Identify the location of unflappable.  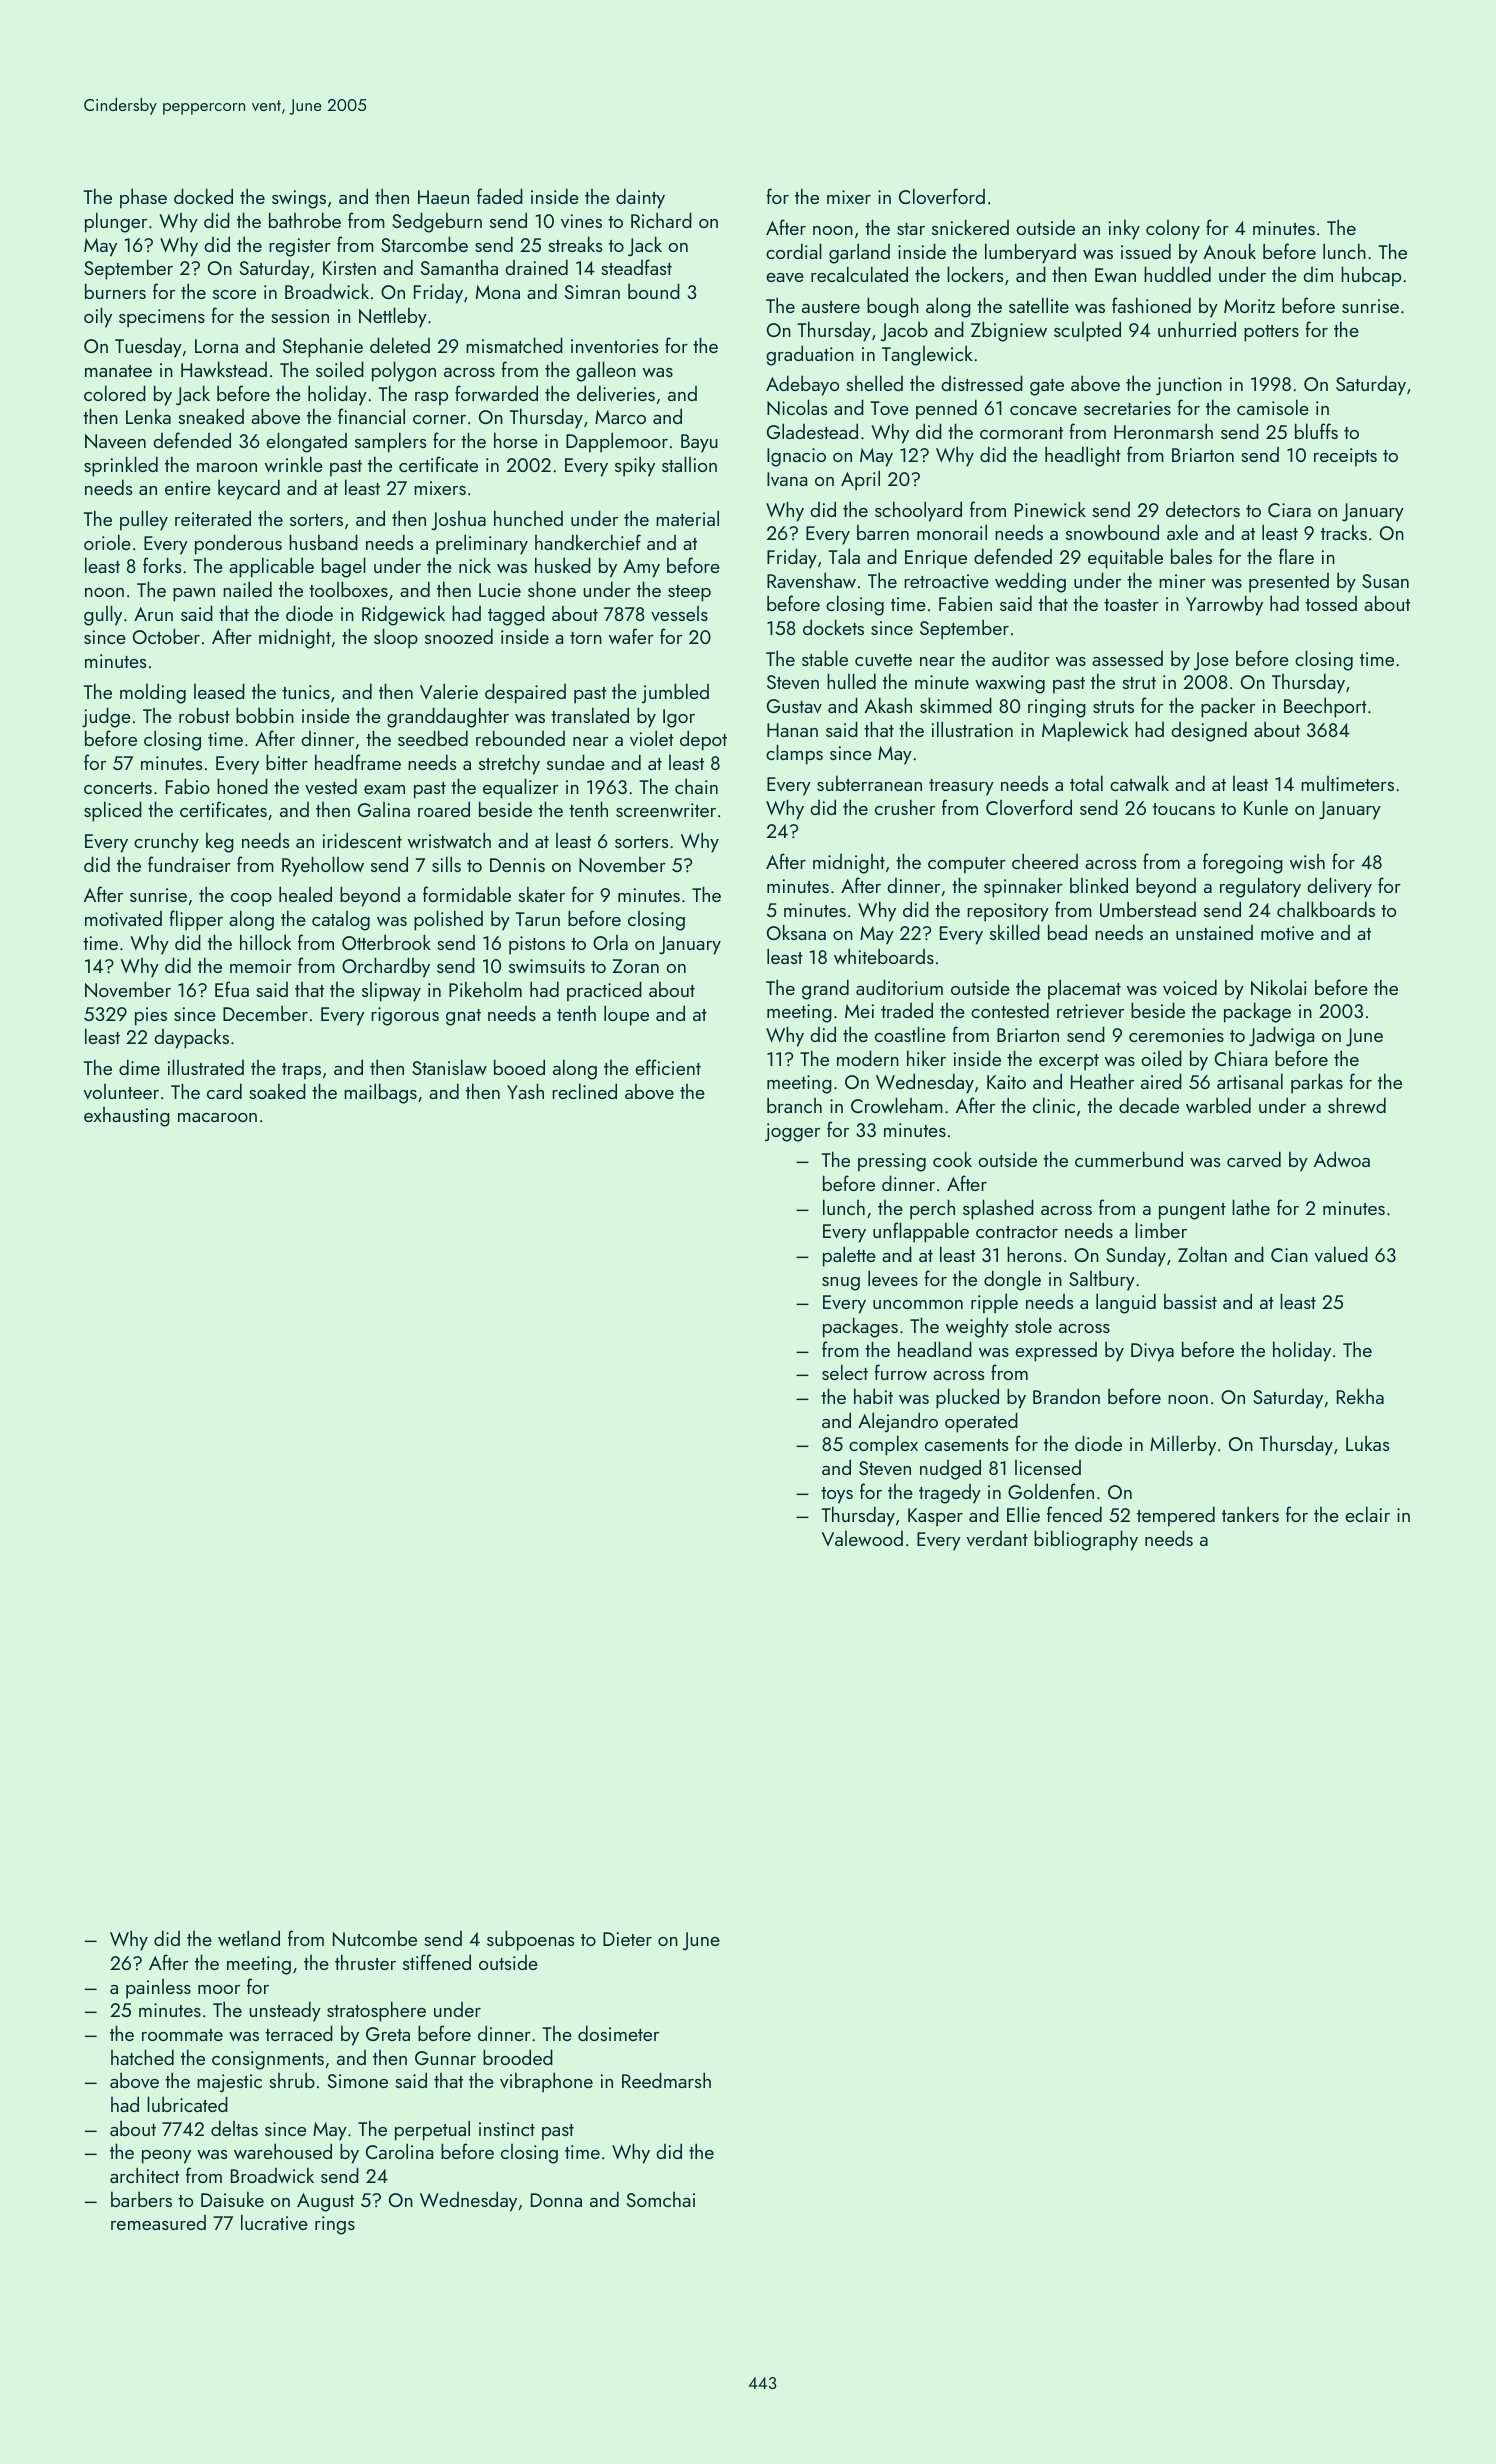
(921, 1232).
